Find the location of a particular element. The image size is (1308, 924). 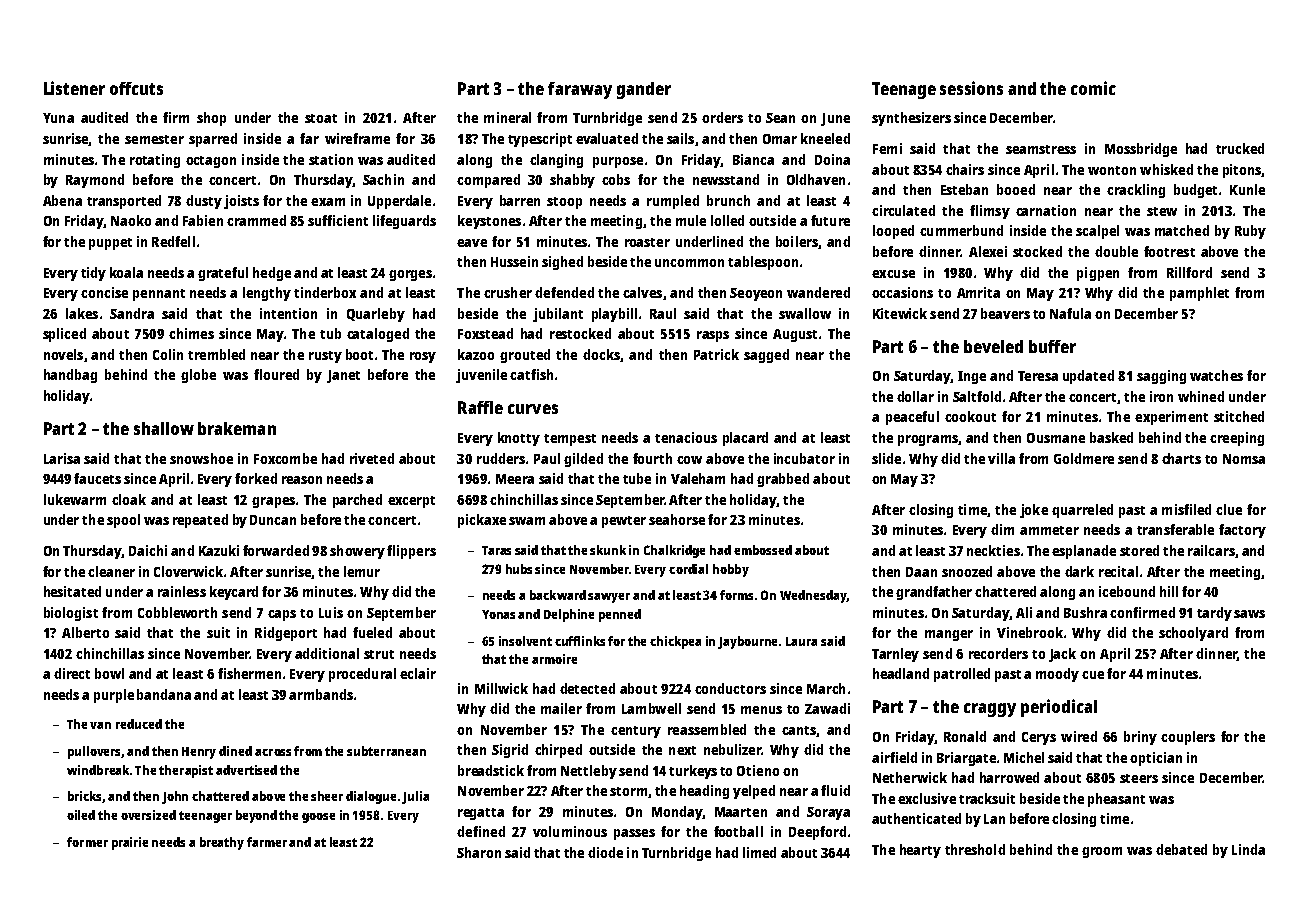

therapist is located at coordinates (186, 771).
